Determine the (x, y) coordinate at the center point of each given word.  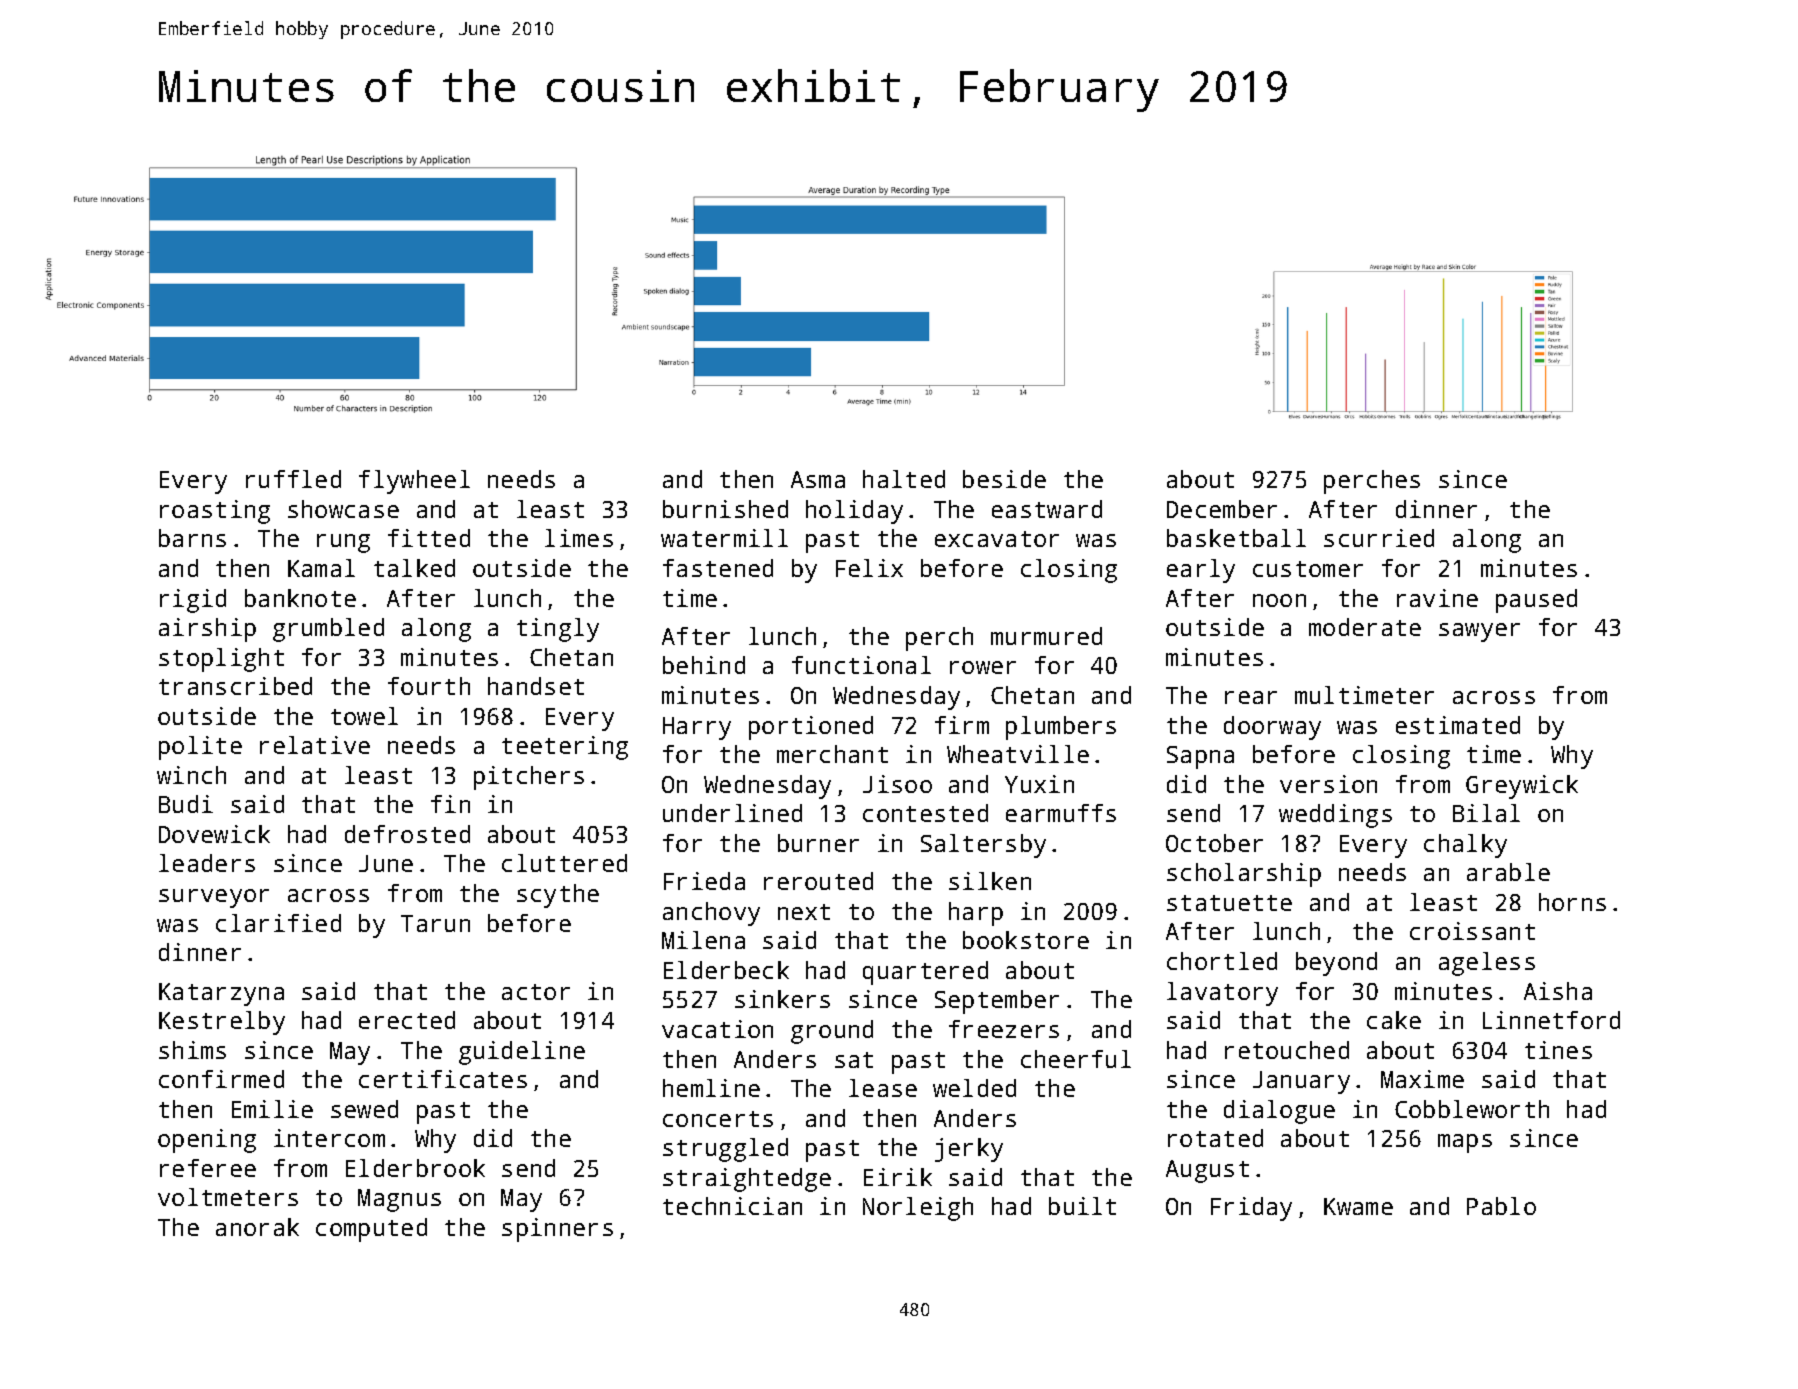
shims (192, 1050)
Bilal (1486, 813)
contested (925, 813)
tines (1558, 1050)
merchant (832, 754)
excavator (997, 539)
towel (364, 716)
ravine (1437, 598)
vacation (717, 1029)
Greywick (1522, 787)
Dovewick (214, 834)
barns (192, 538)
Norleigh (918, 1209)
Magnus (399, 1200)
